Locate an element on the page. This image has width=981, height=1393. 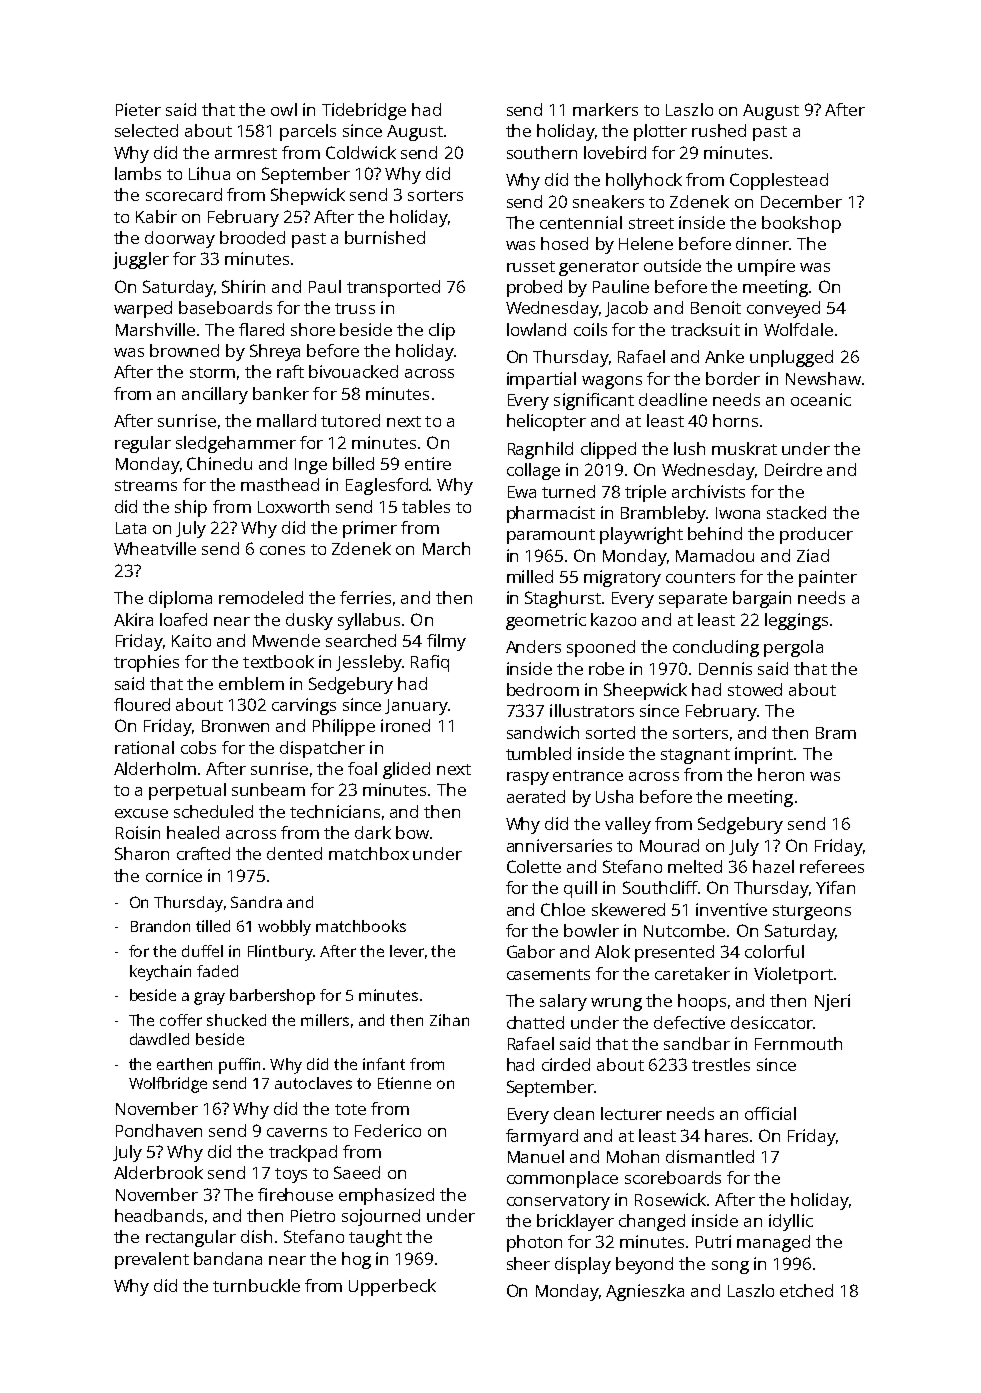
selected is located at coordinates (146, 130).
